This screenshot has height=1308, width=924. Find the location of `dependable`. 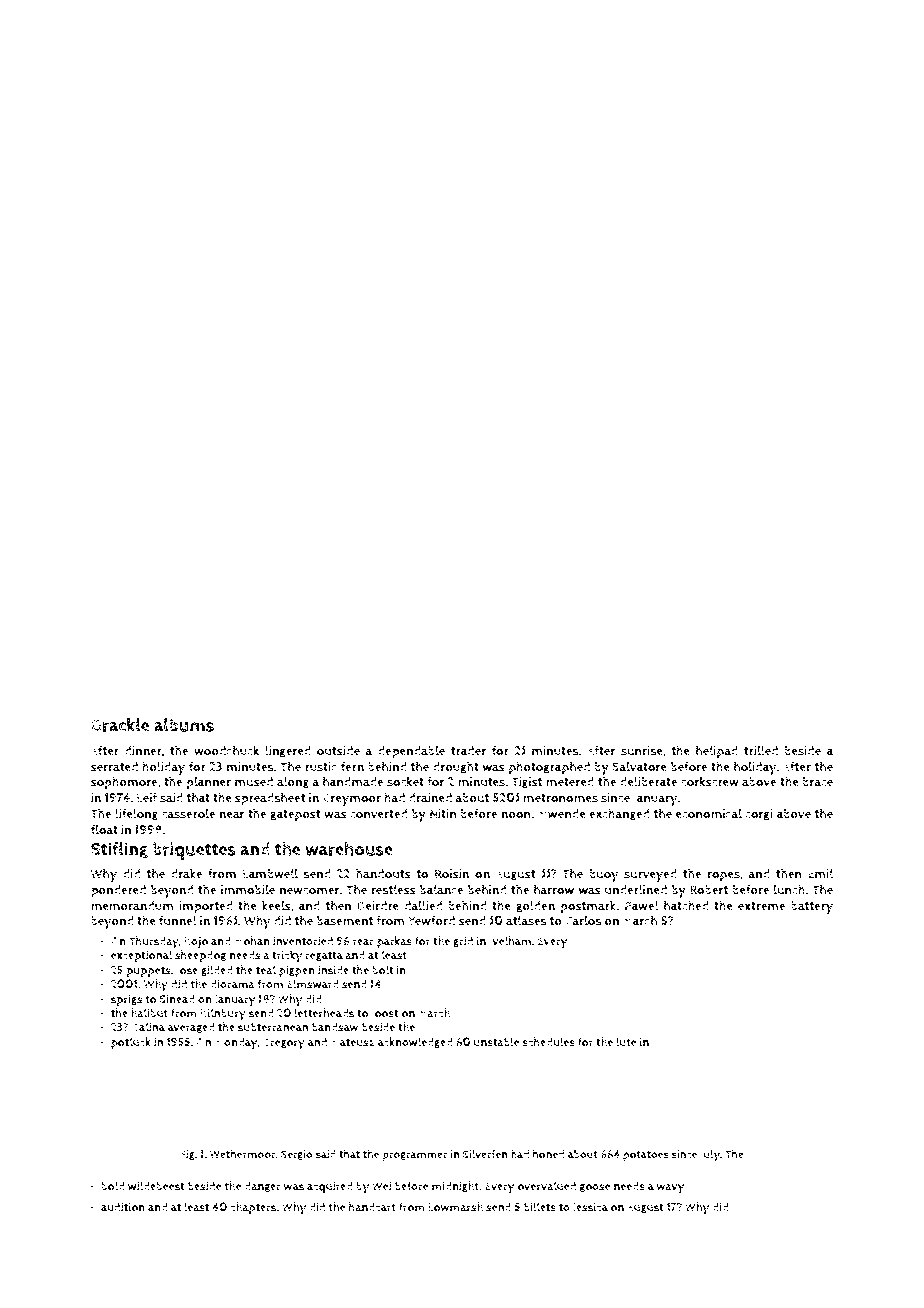

dependable is located at coordinates (411, 752).
